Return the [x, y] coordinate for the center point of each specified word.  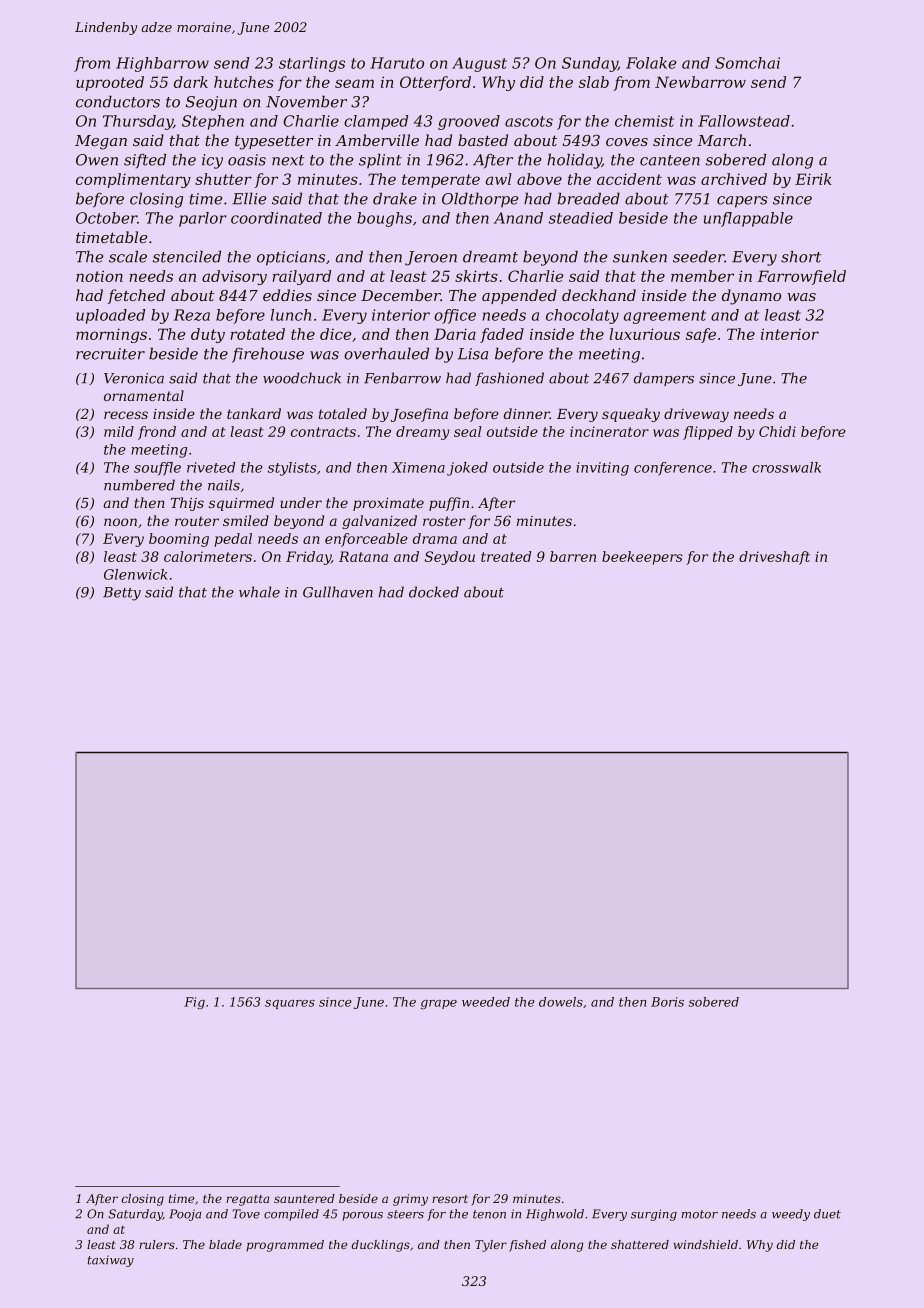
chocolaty [582, 316]
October [106, 218]
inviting [602, 469]
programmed [285, 1246]
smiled [246, 520]
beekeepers [642, 558]
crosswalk [786, 467]
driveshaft [774, 558]
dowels [561, 1002]
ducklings [381, 1246]
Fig [194, 1003]
